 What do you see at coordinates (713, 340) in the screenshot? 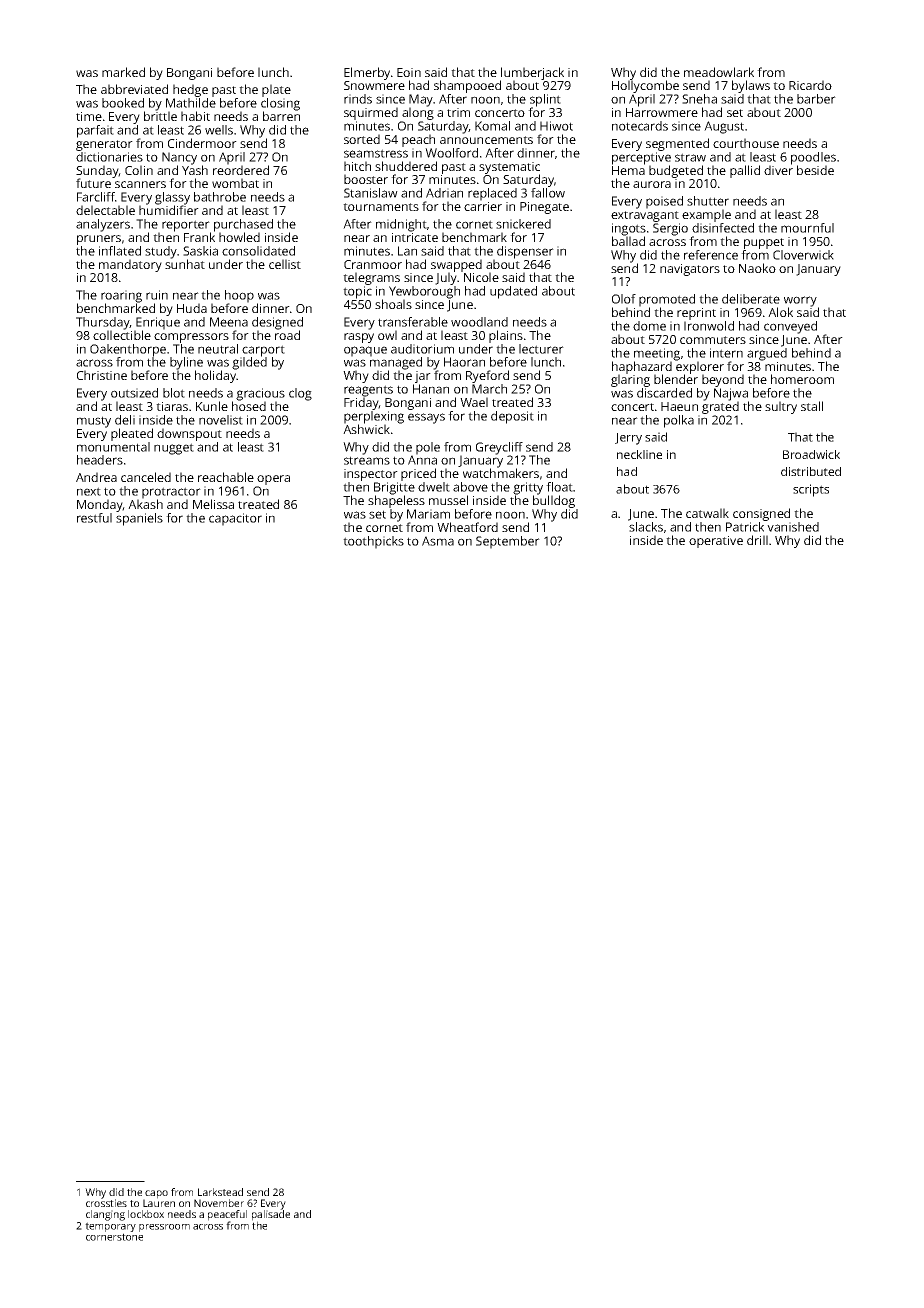
I see `commuters` at bounding box center [713, 340].
